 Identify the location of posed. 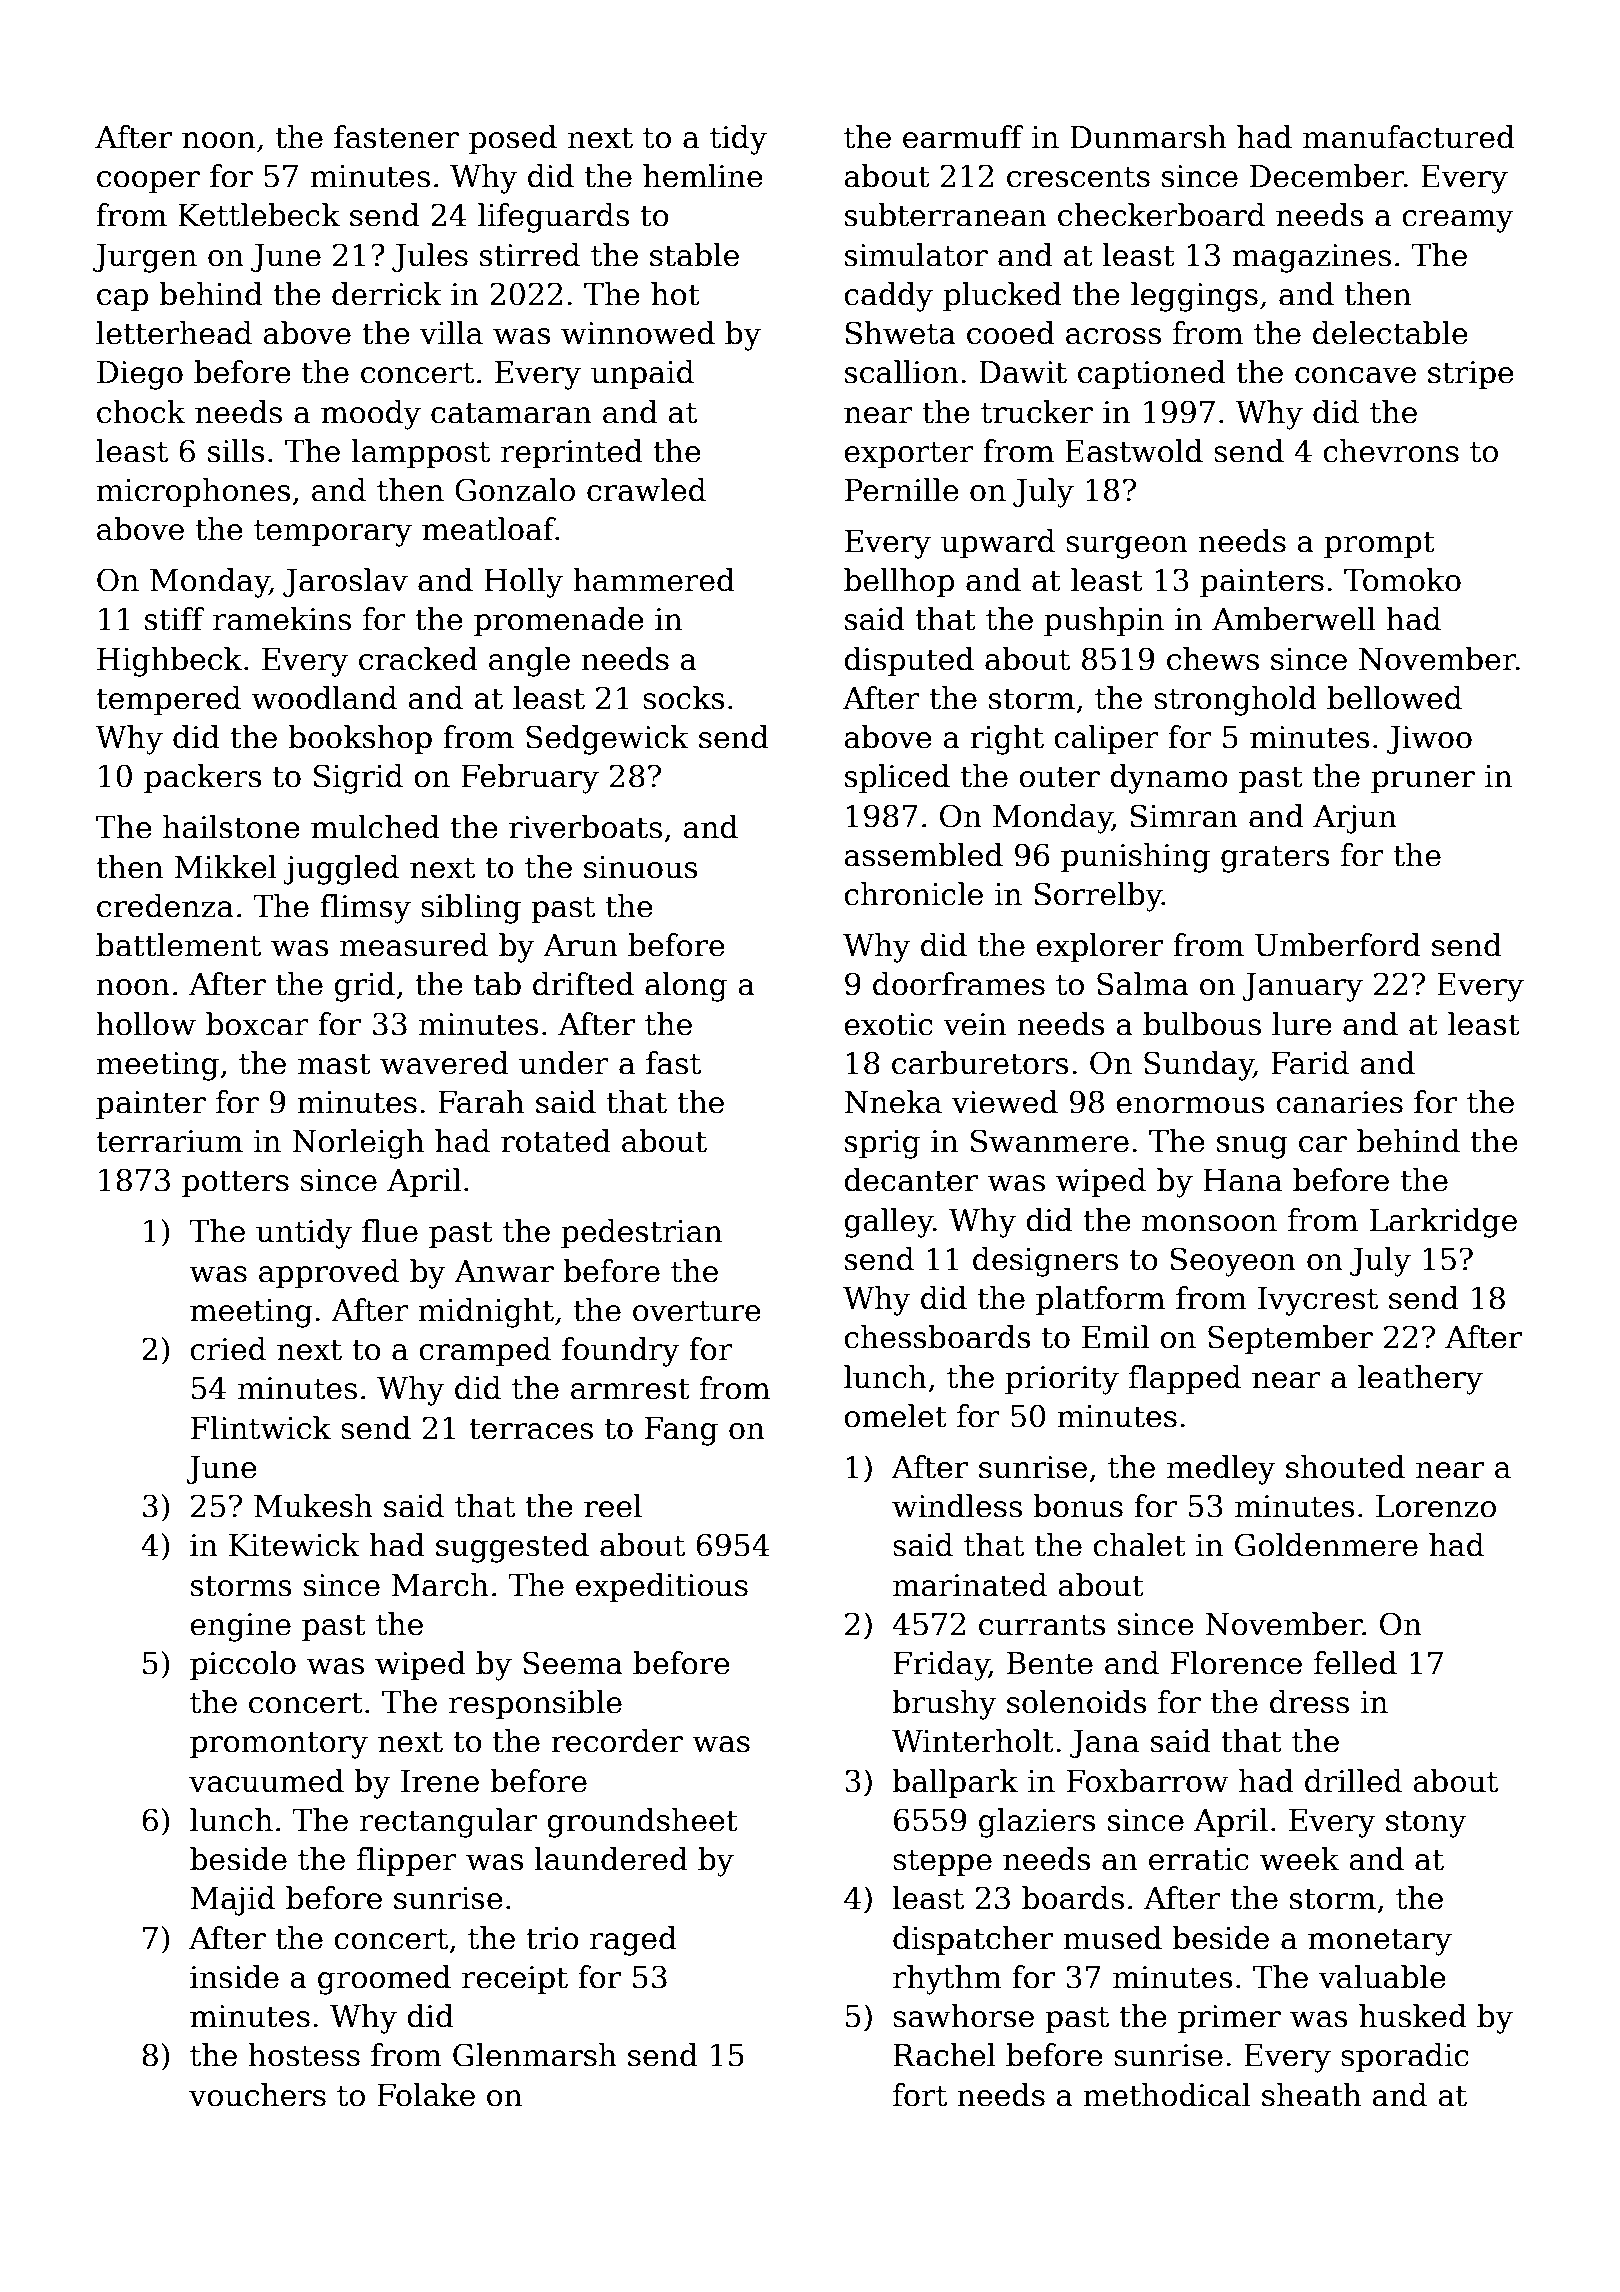
(513, 139).
